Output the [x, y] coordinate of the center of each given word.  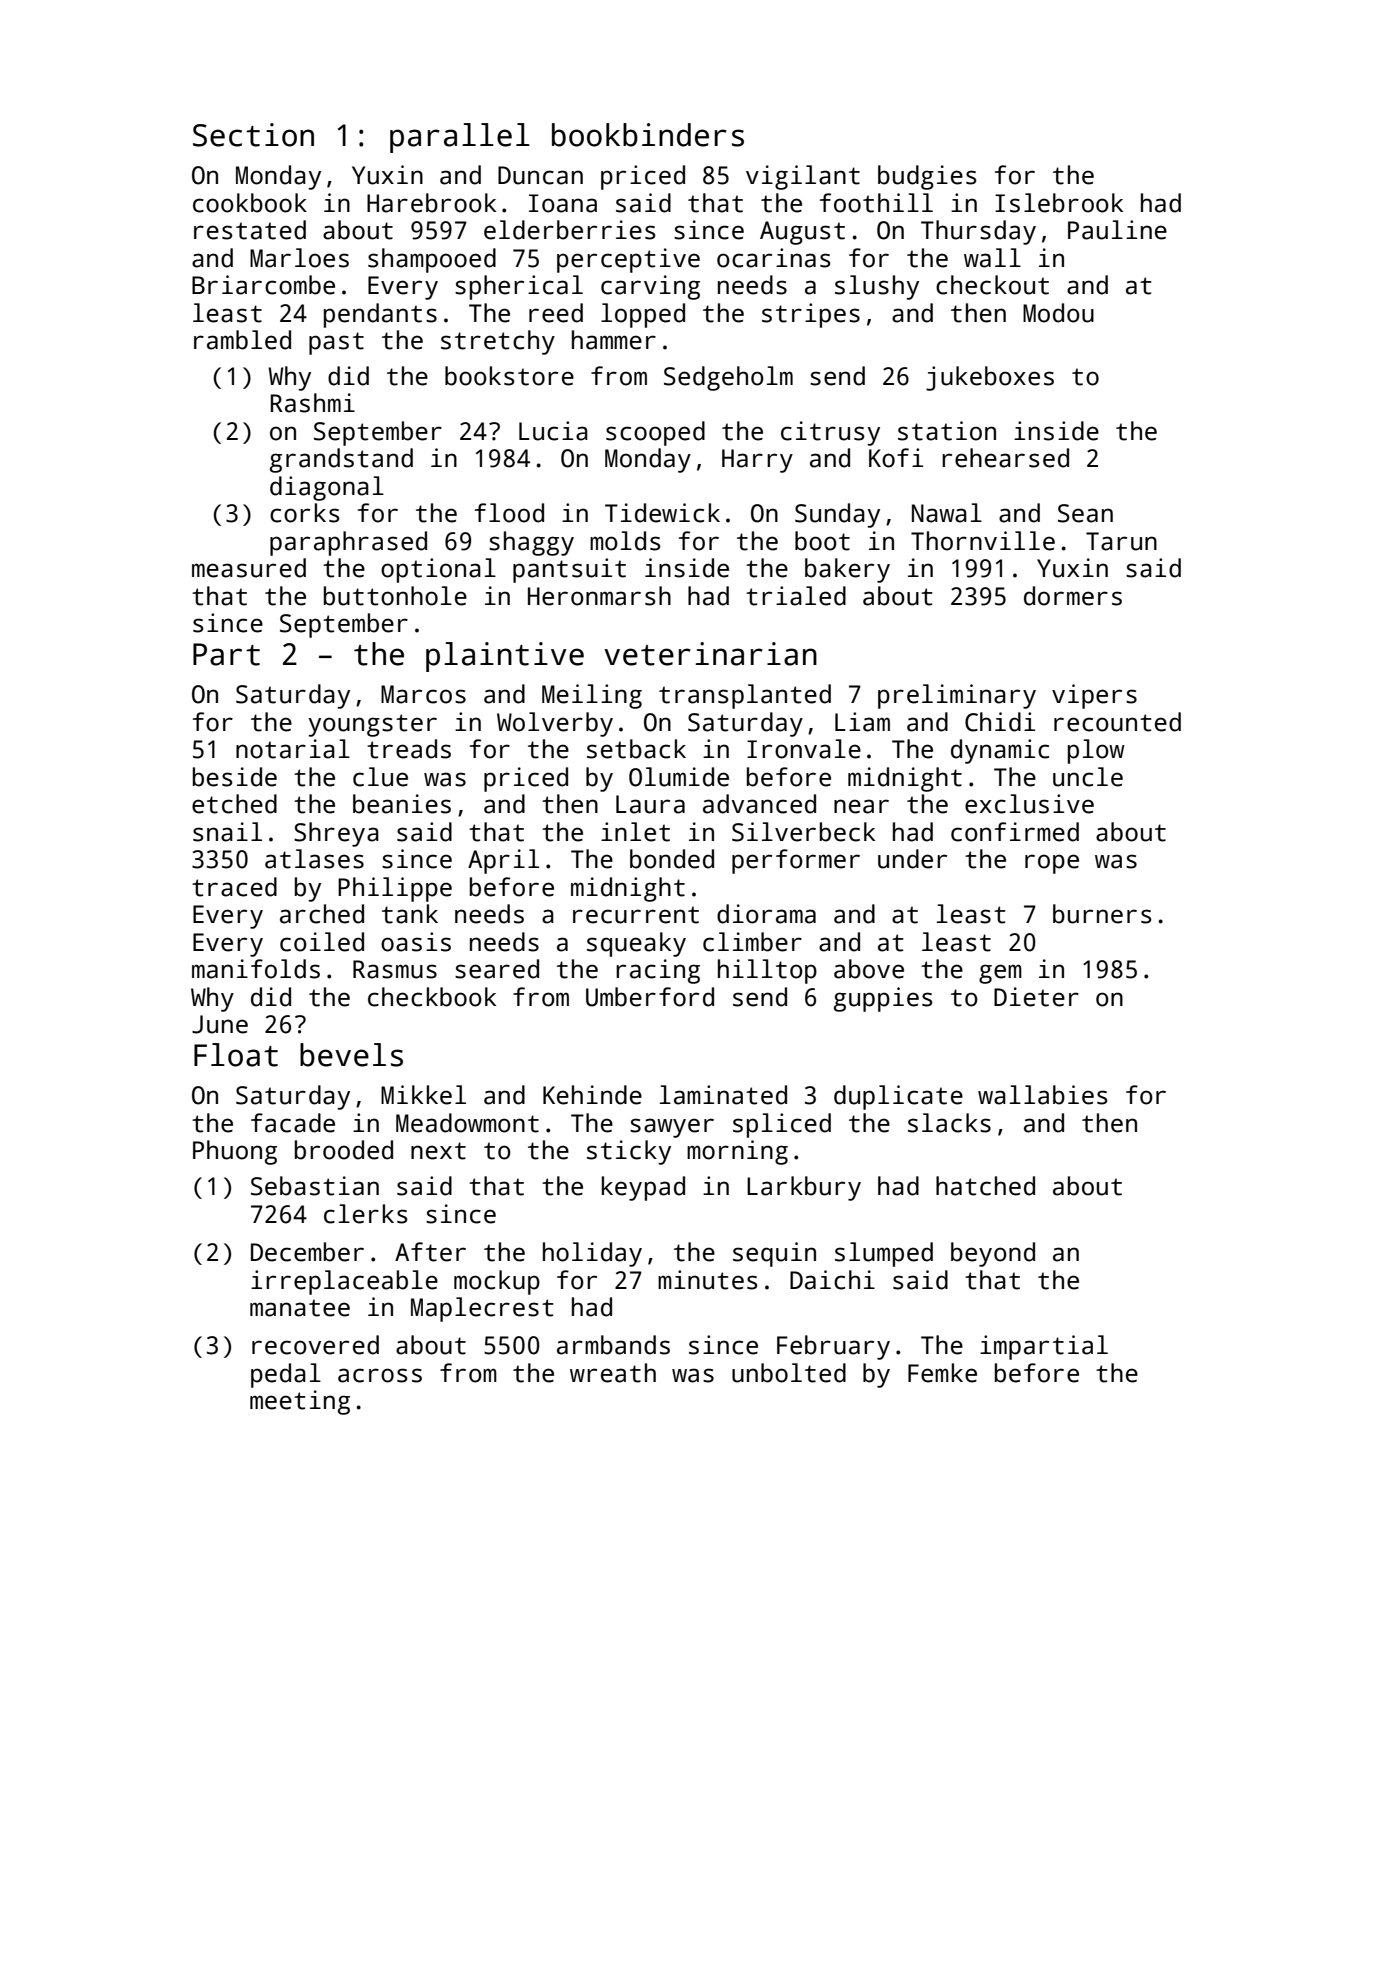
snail [227, 832]
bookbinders [648, 135]
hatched [985, 1186]
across [380, 1375]
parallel [460, 138]
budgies [927, 177]
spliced [782, 1125]
